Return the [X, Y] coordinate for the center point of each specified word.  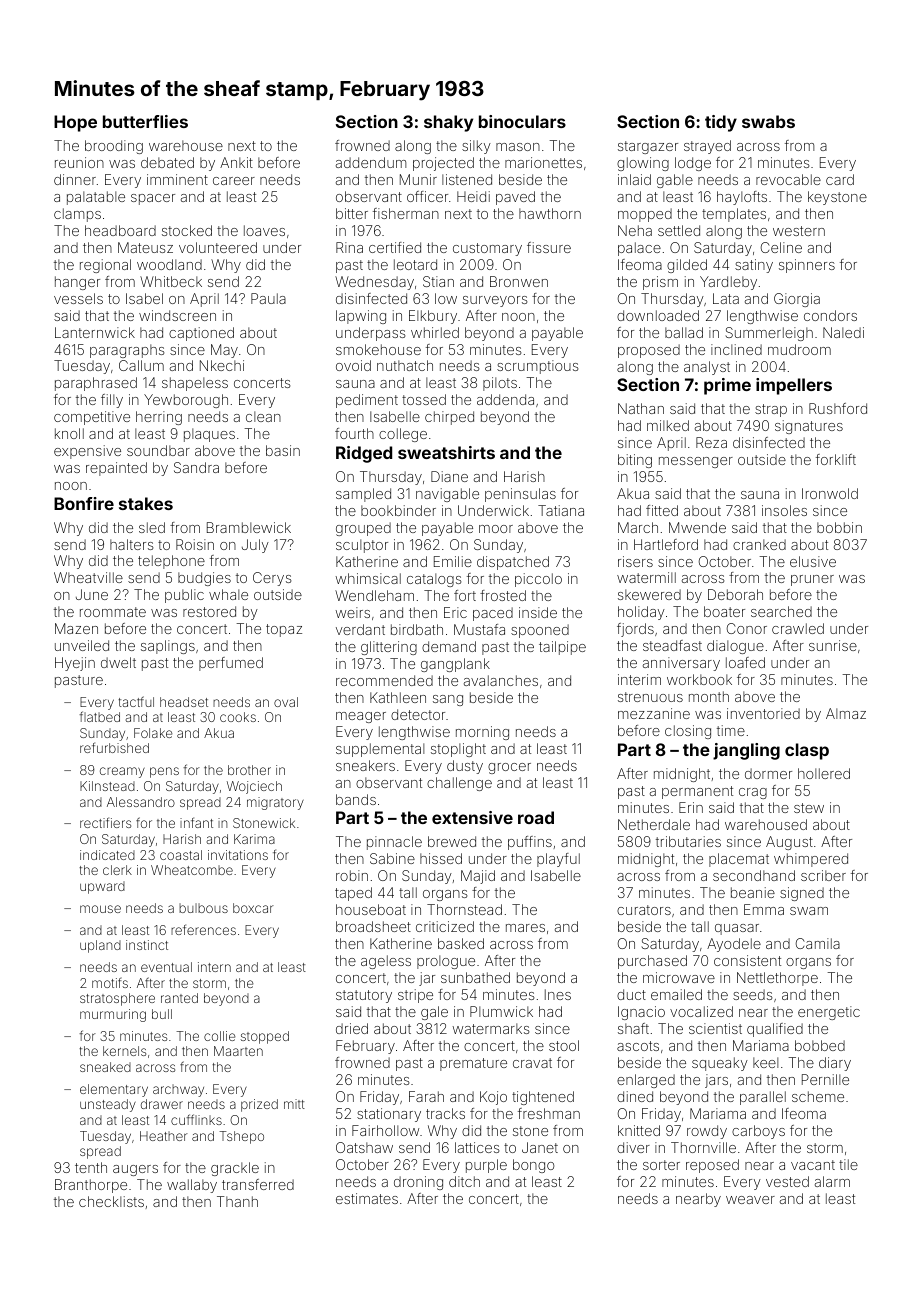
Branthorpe [91, 1186]
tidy [721, 123]
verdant [360, 629]
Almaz [846, 713]
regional [105, 266]
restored [209, 611]
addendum [371, 162]
